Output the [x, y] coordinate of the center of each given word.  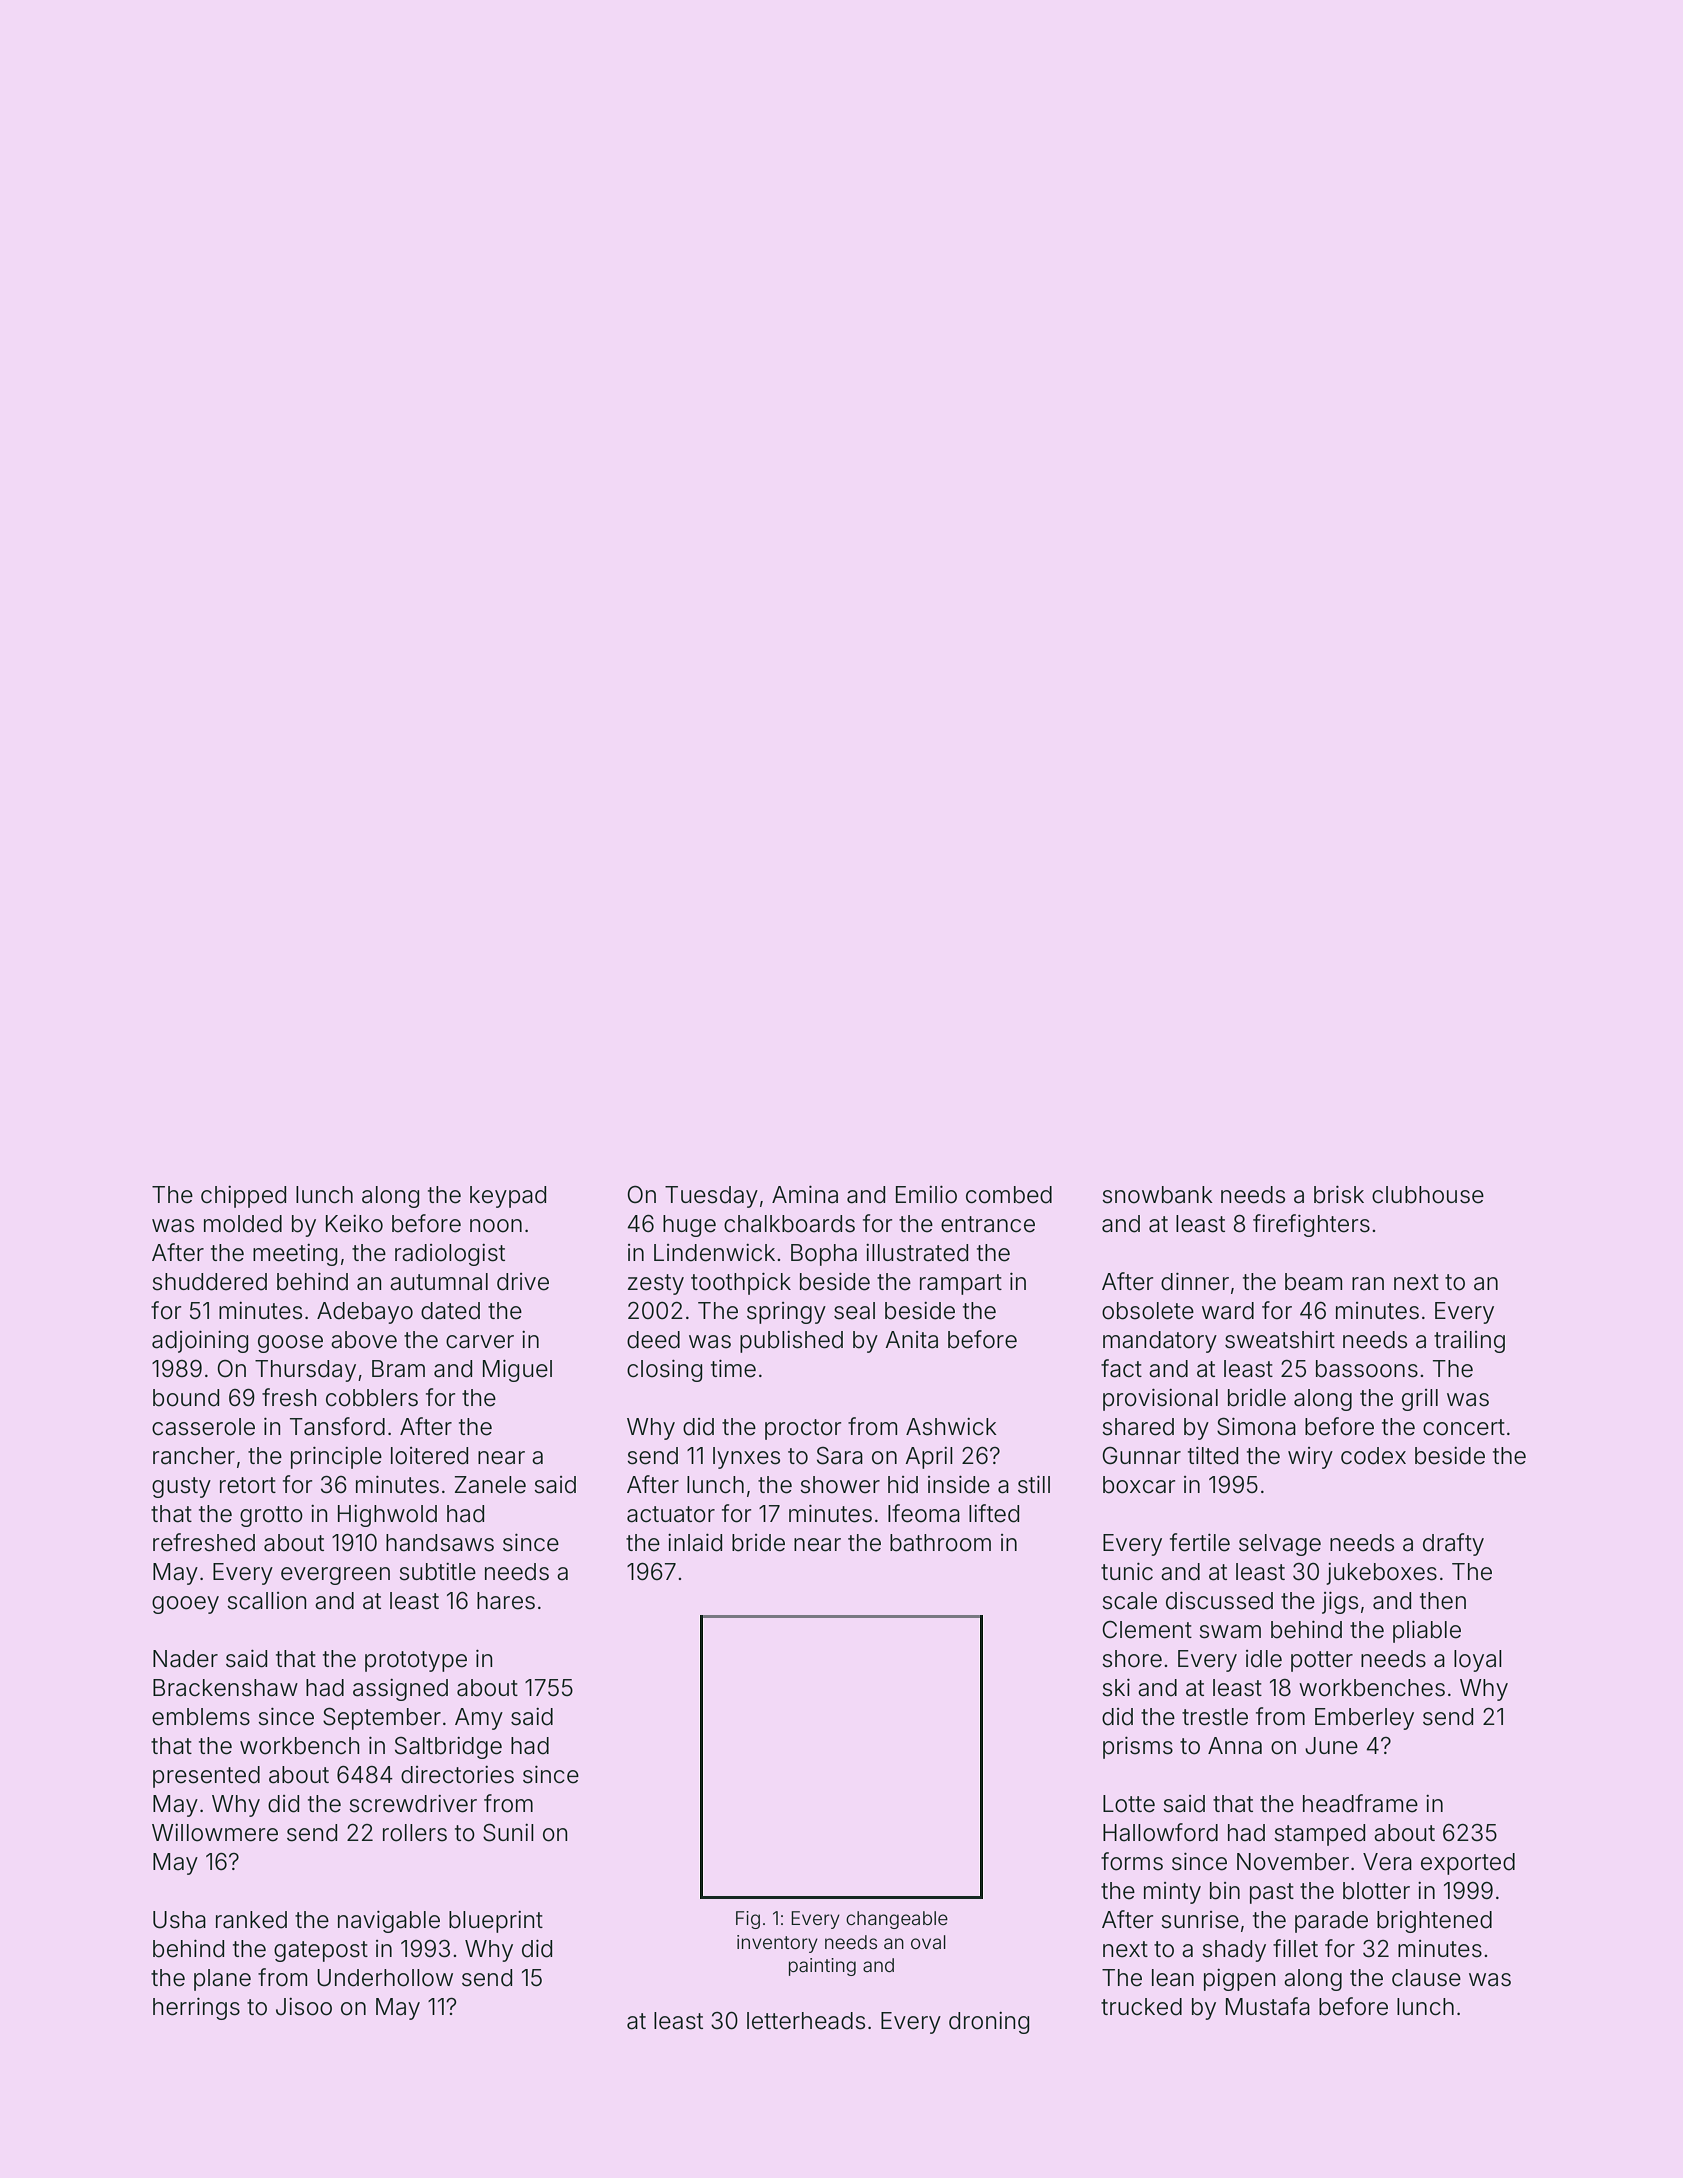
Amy [479, 1719]
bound [186, 1398]
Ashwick [951, 1427]
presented [206, 1777]
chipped [243, 1197]
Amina [805, 1195]
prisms [1138, 1748]
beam [1313, 1282]
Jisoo [304, 2007]
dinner [1195, 1282]
